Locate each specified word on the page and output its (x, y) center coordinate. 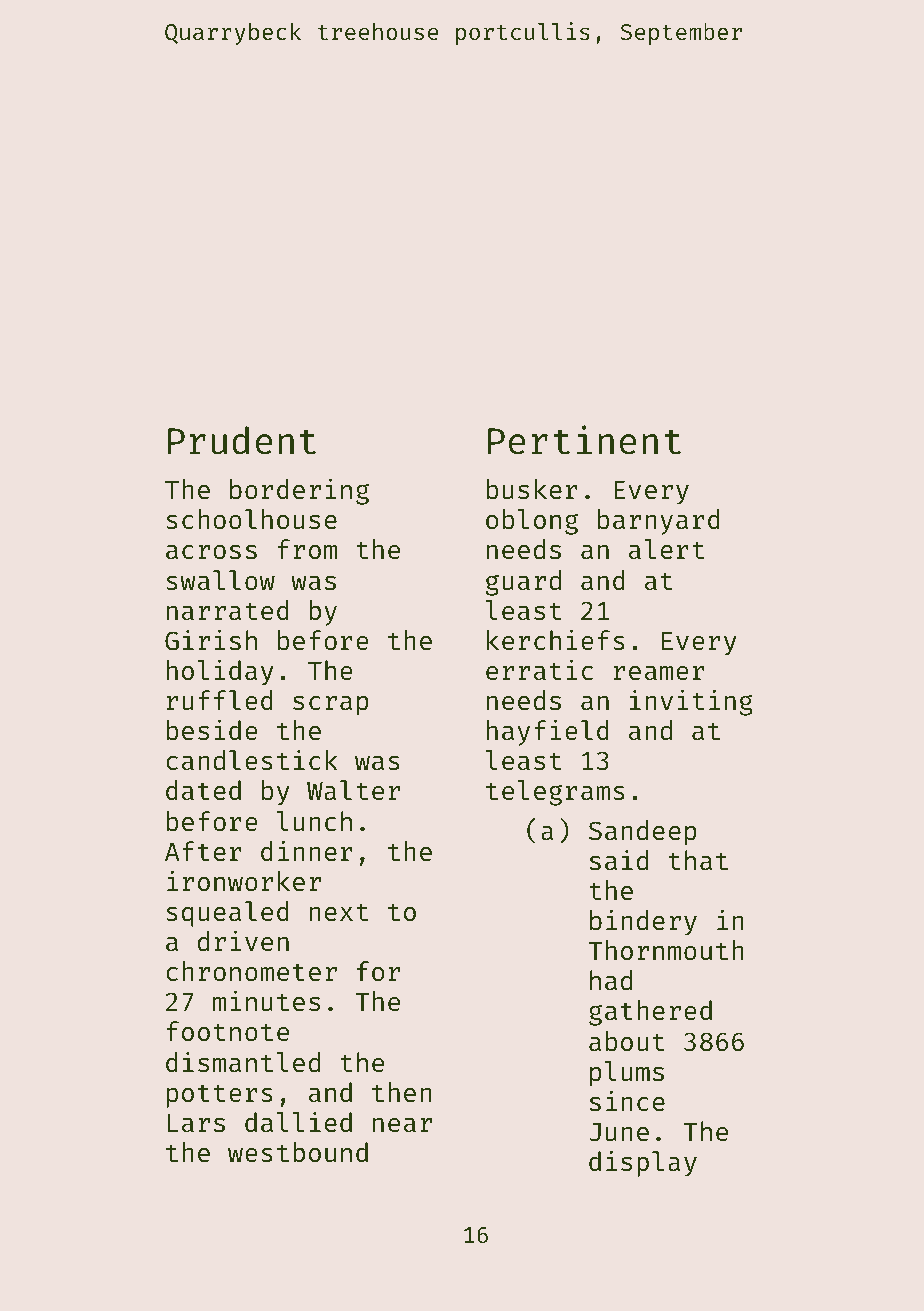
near (402, 1125)
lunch (314, 821)
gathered (650, 1013)
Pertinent (584, 440)
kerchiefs (556, 640)
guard (523, 583)
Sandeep (643, 833)
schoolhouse (251, 519)
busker (532, 489)
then (402, 1092)
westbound (298, 1152)
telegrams (555, 793)
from (307, 549)
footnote (227, 1031)
